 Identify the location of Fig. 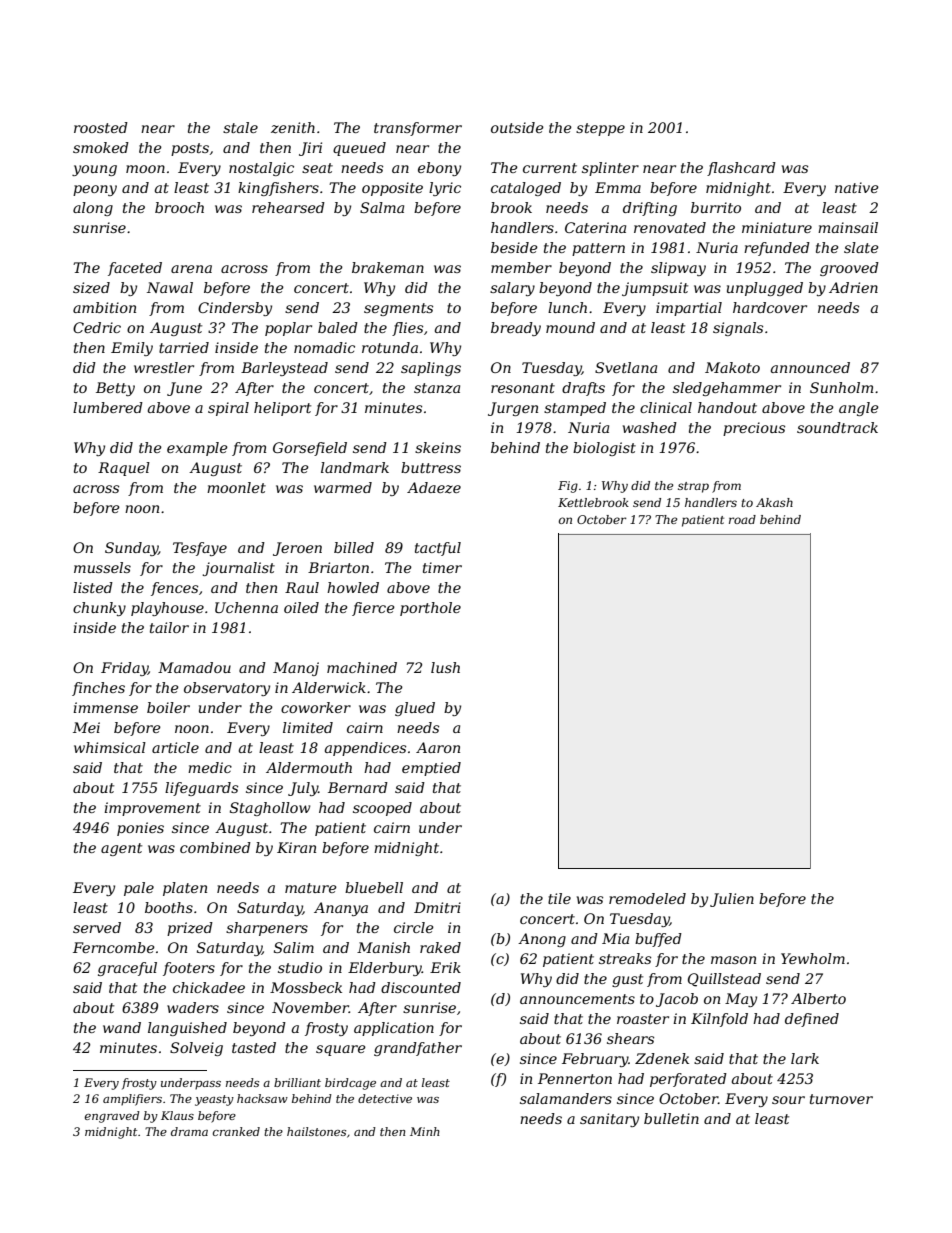
(568, 487).
